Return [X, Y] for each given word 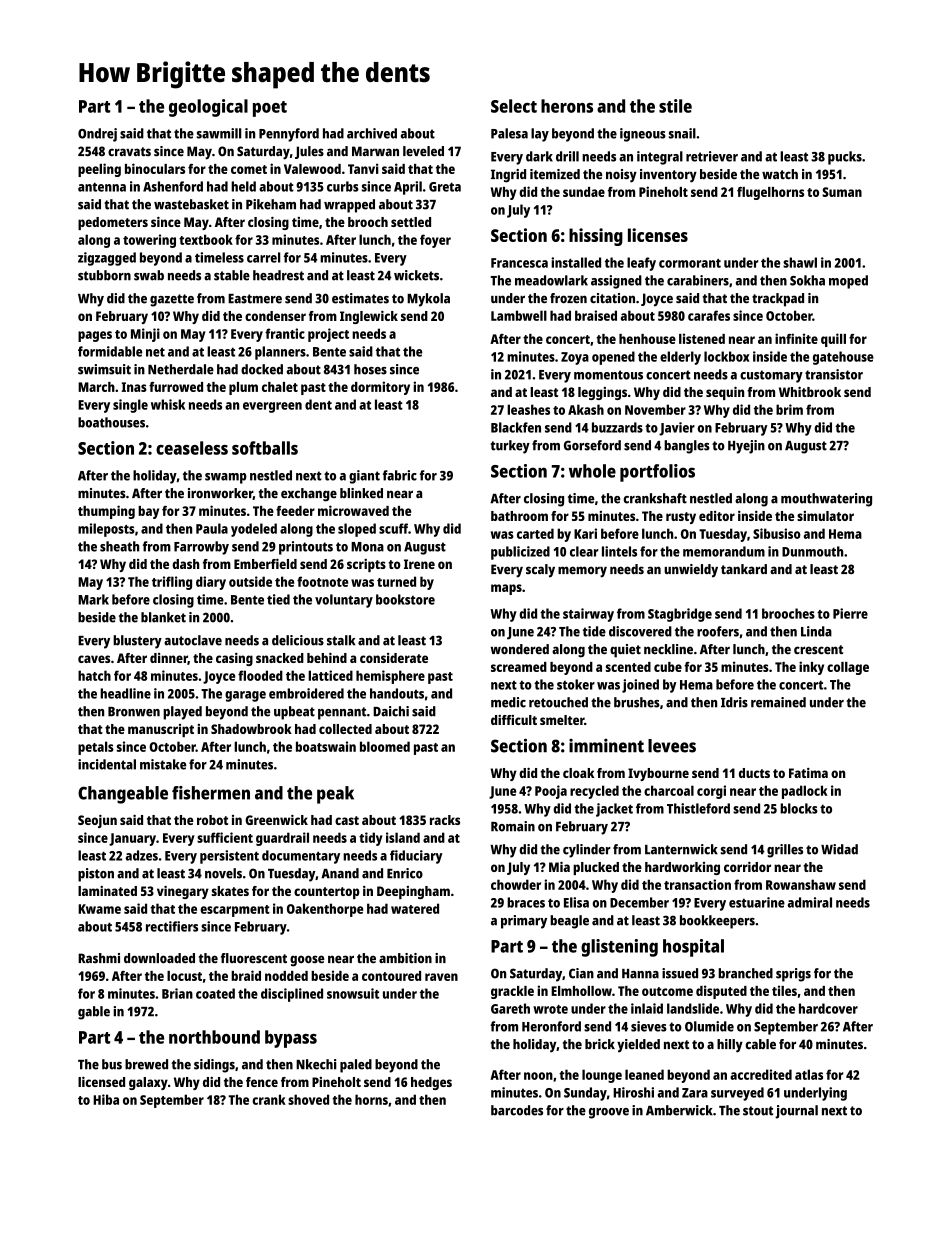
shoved [308, 1099]
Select [514, 106]
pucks [845, 158]
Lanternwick [681, 849]
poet [270, 109]
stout [758, 1111]
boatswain [326, 746]
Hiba [106, 1099]
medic [508, 702]
